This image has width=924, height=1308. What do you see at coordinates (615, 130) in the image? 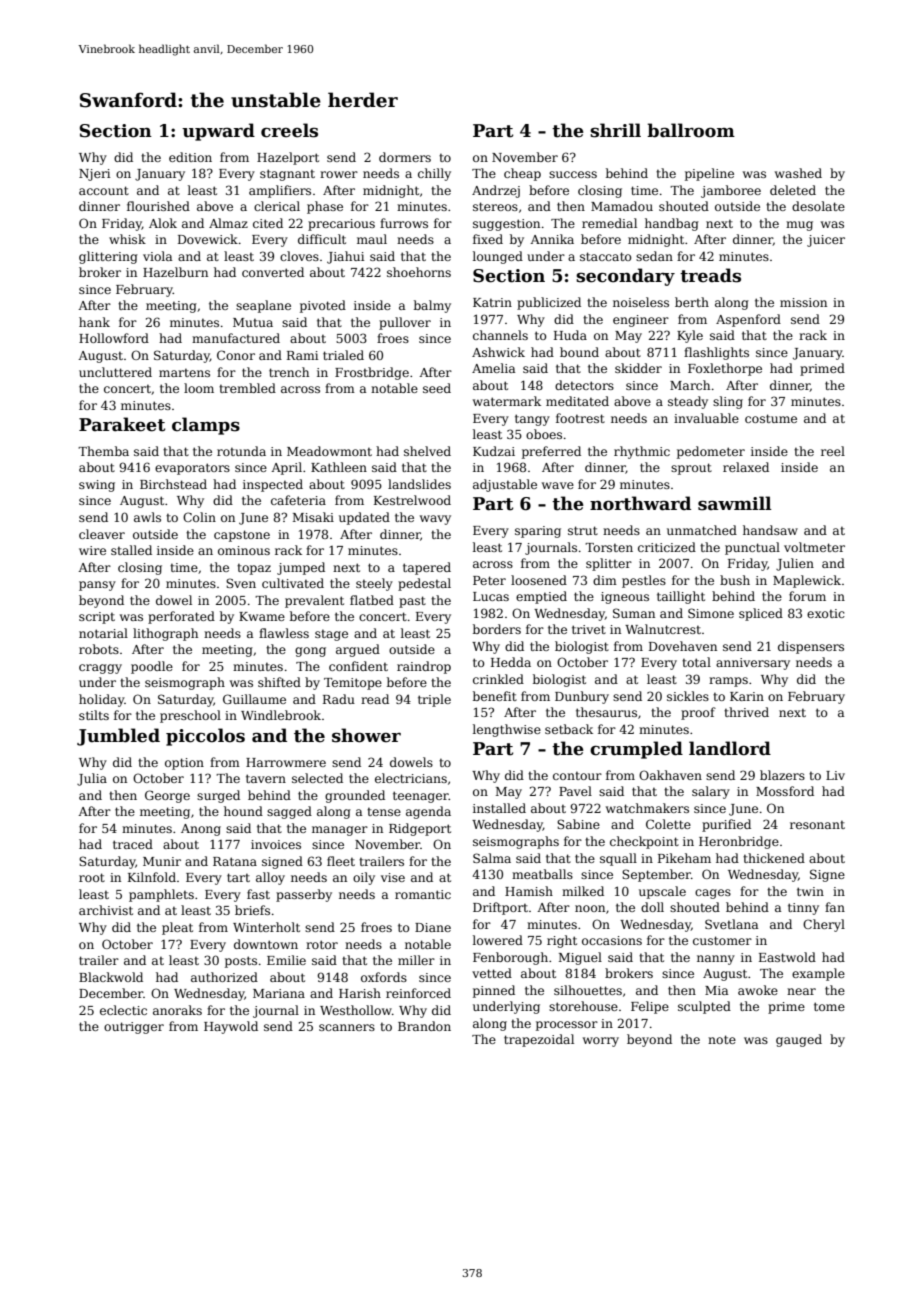
I see `shrill` at bounding box center [615, 130].
